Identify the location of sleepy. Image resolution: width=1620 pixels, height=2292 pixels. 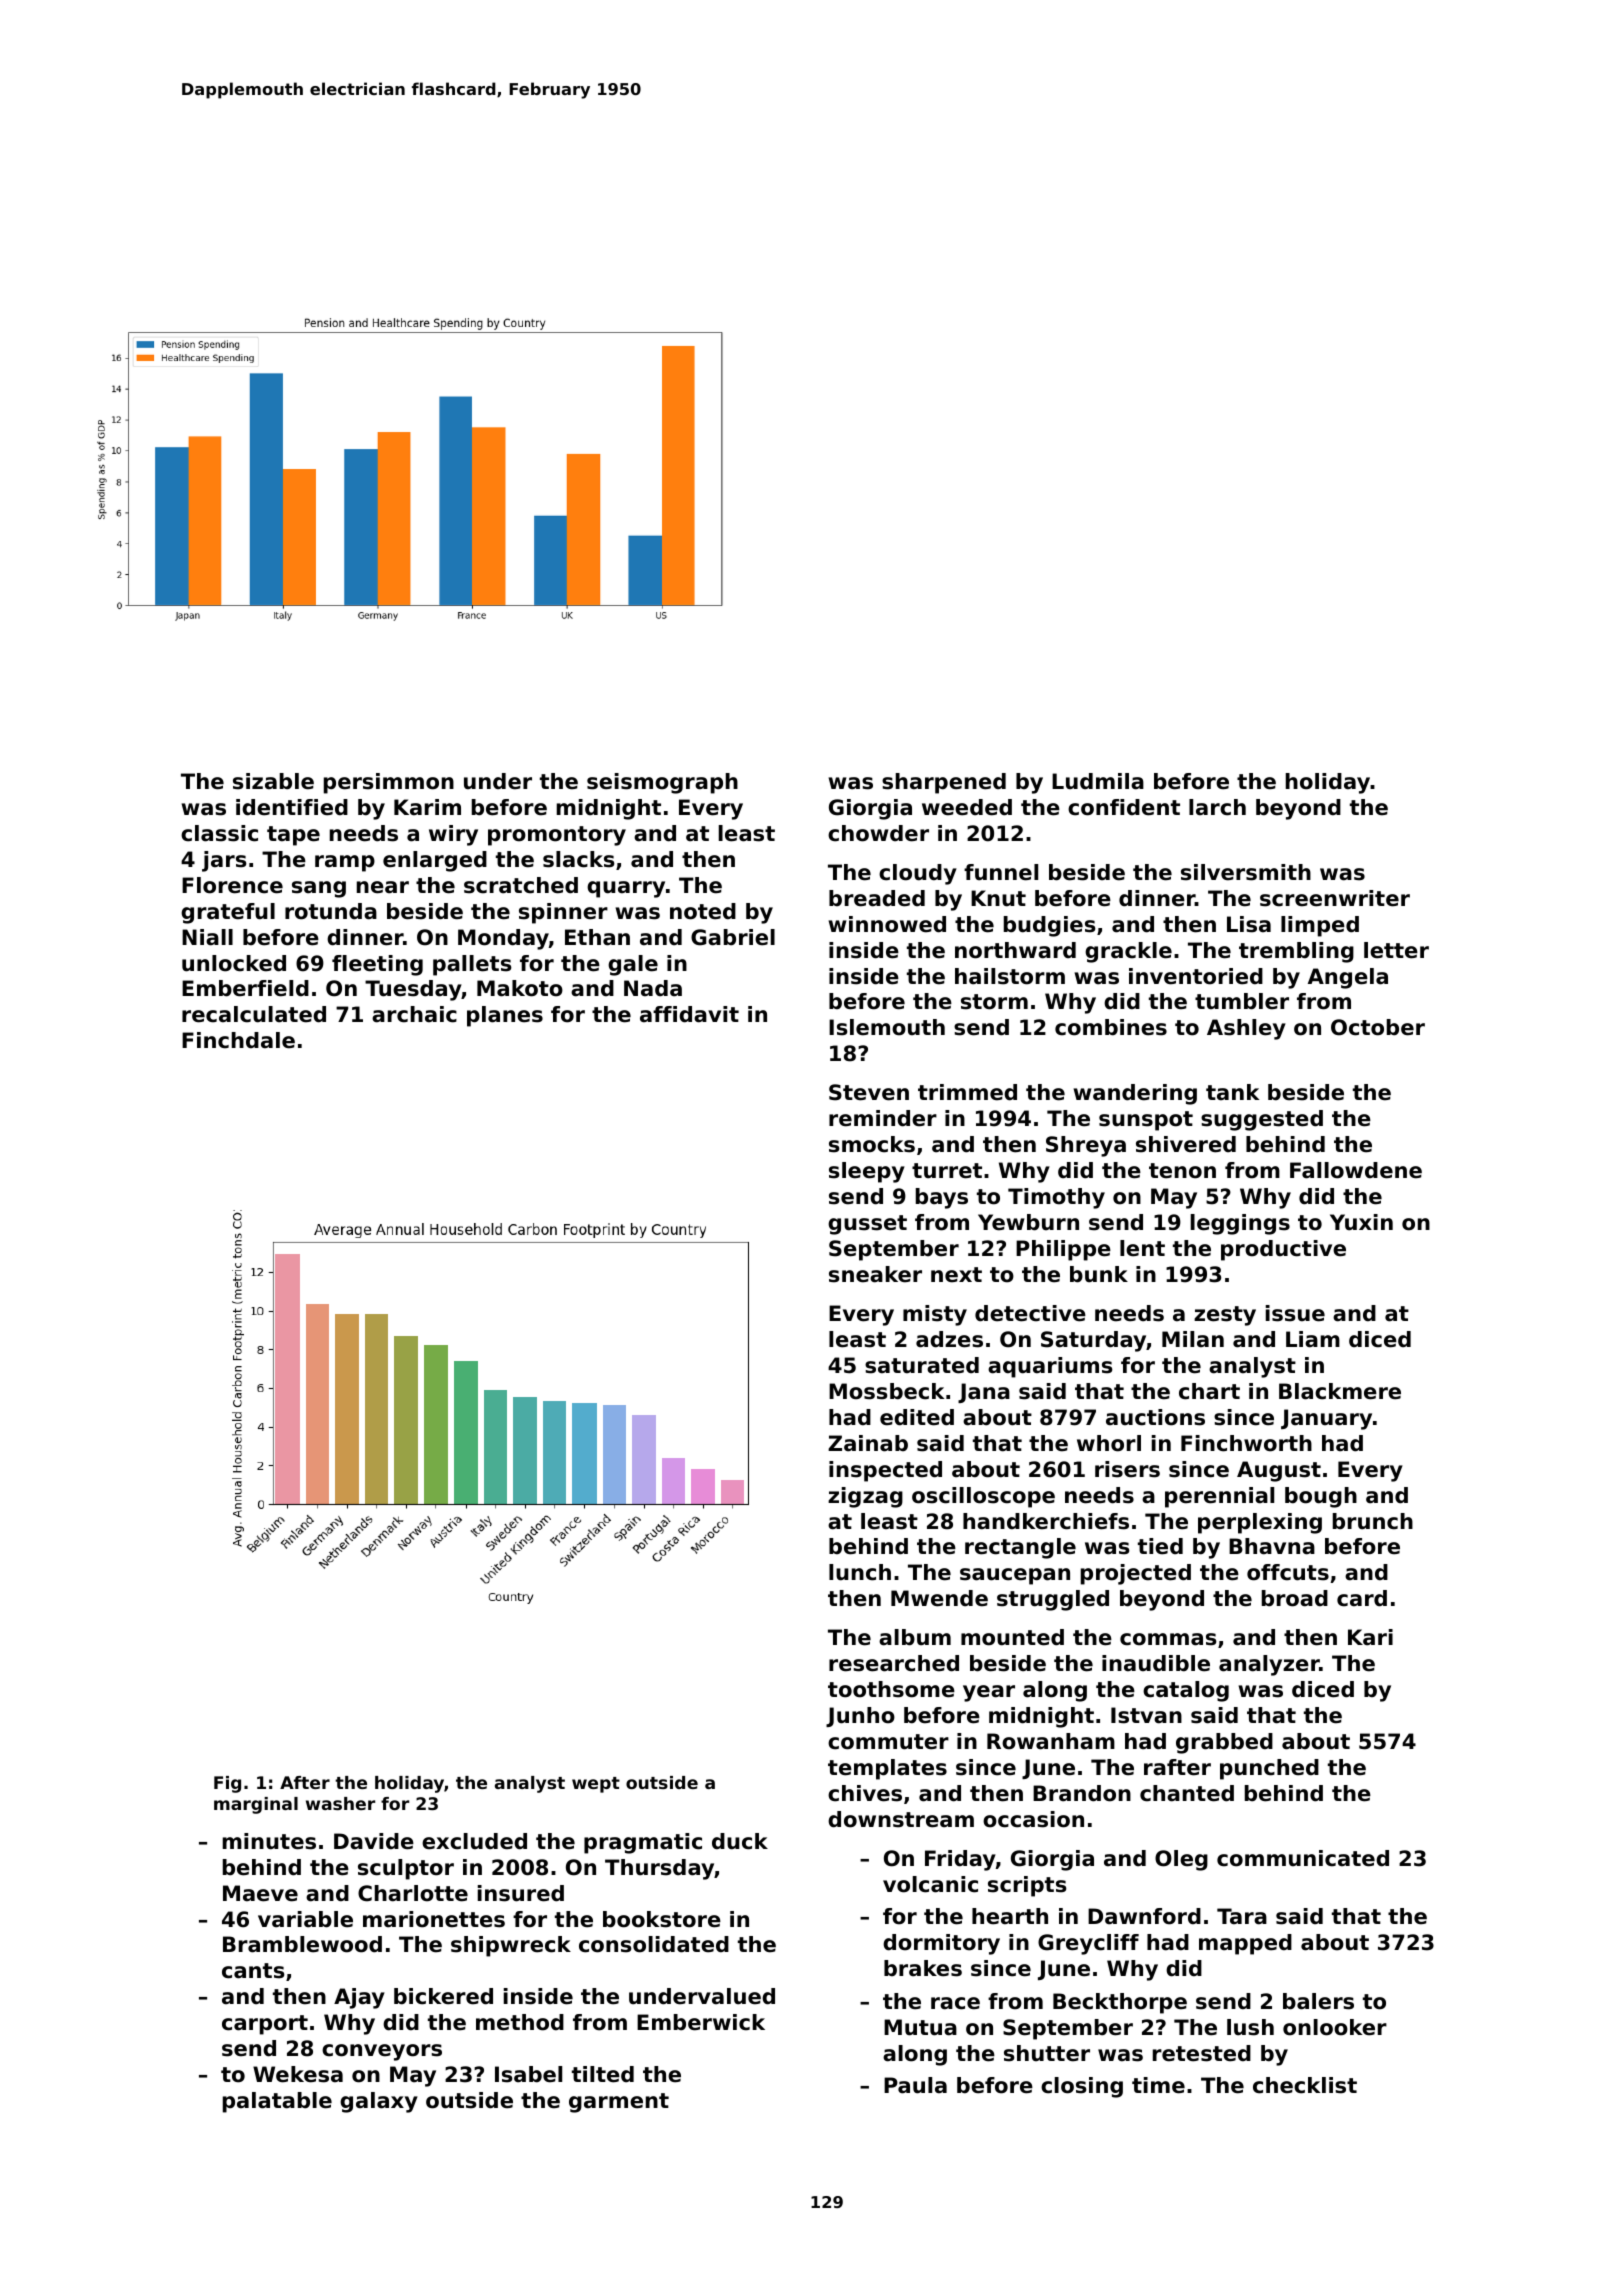
(867, 1172).
